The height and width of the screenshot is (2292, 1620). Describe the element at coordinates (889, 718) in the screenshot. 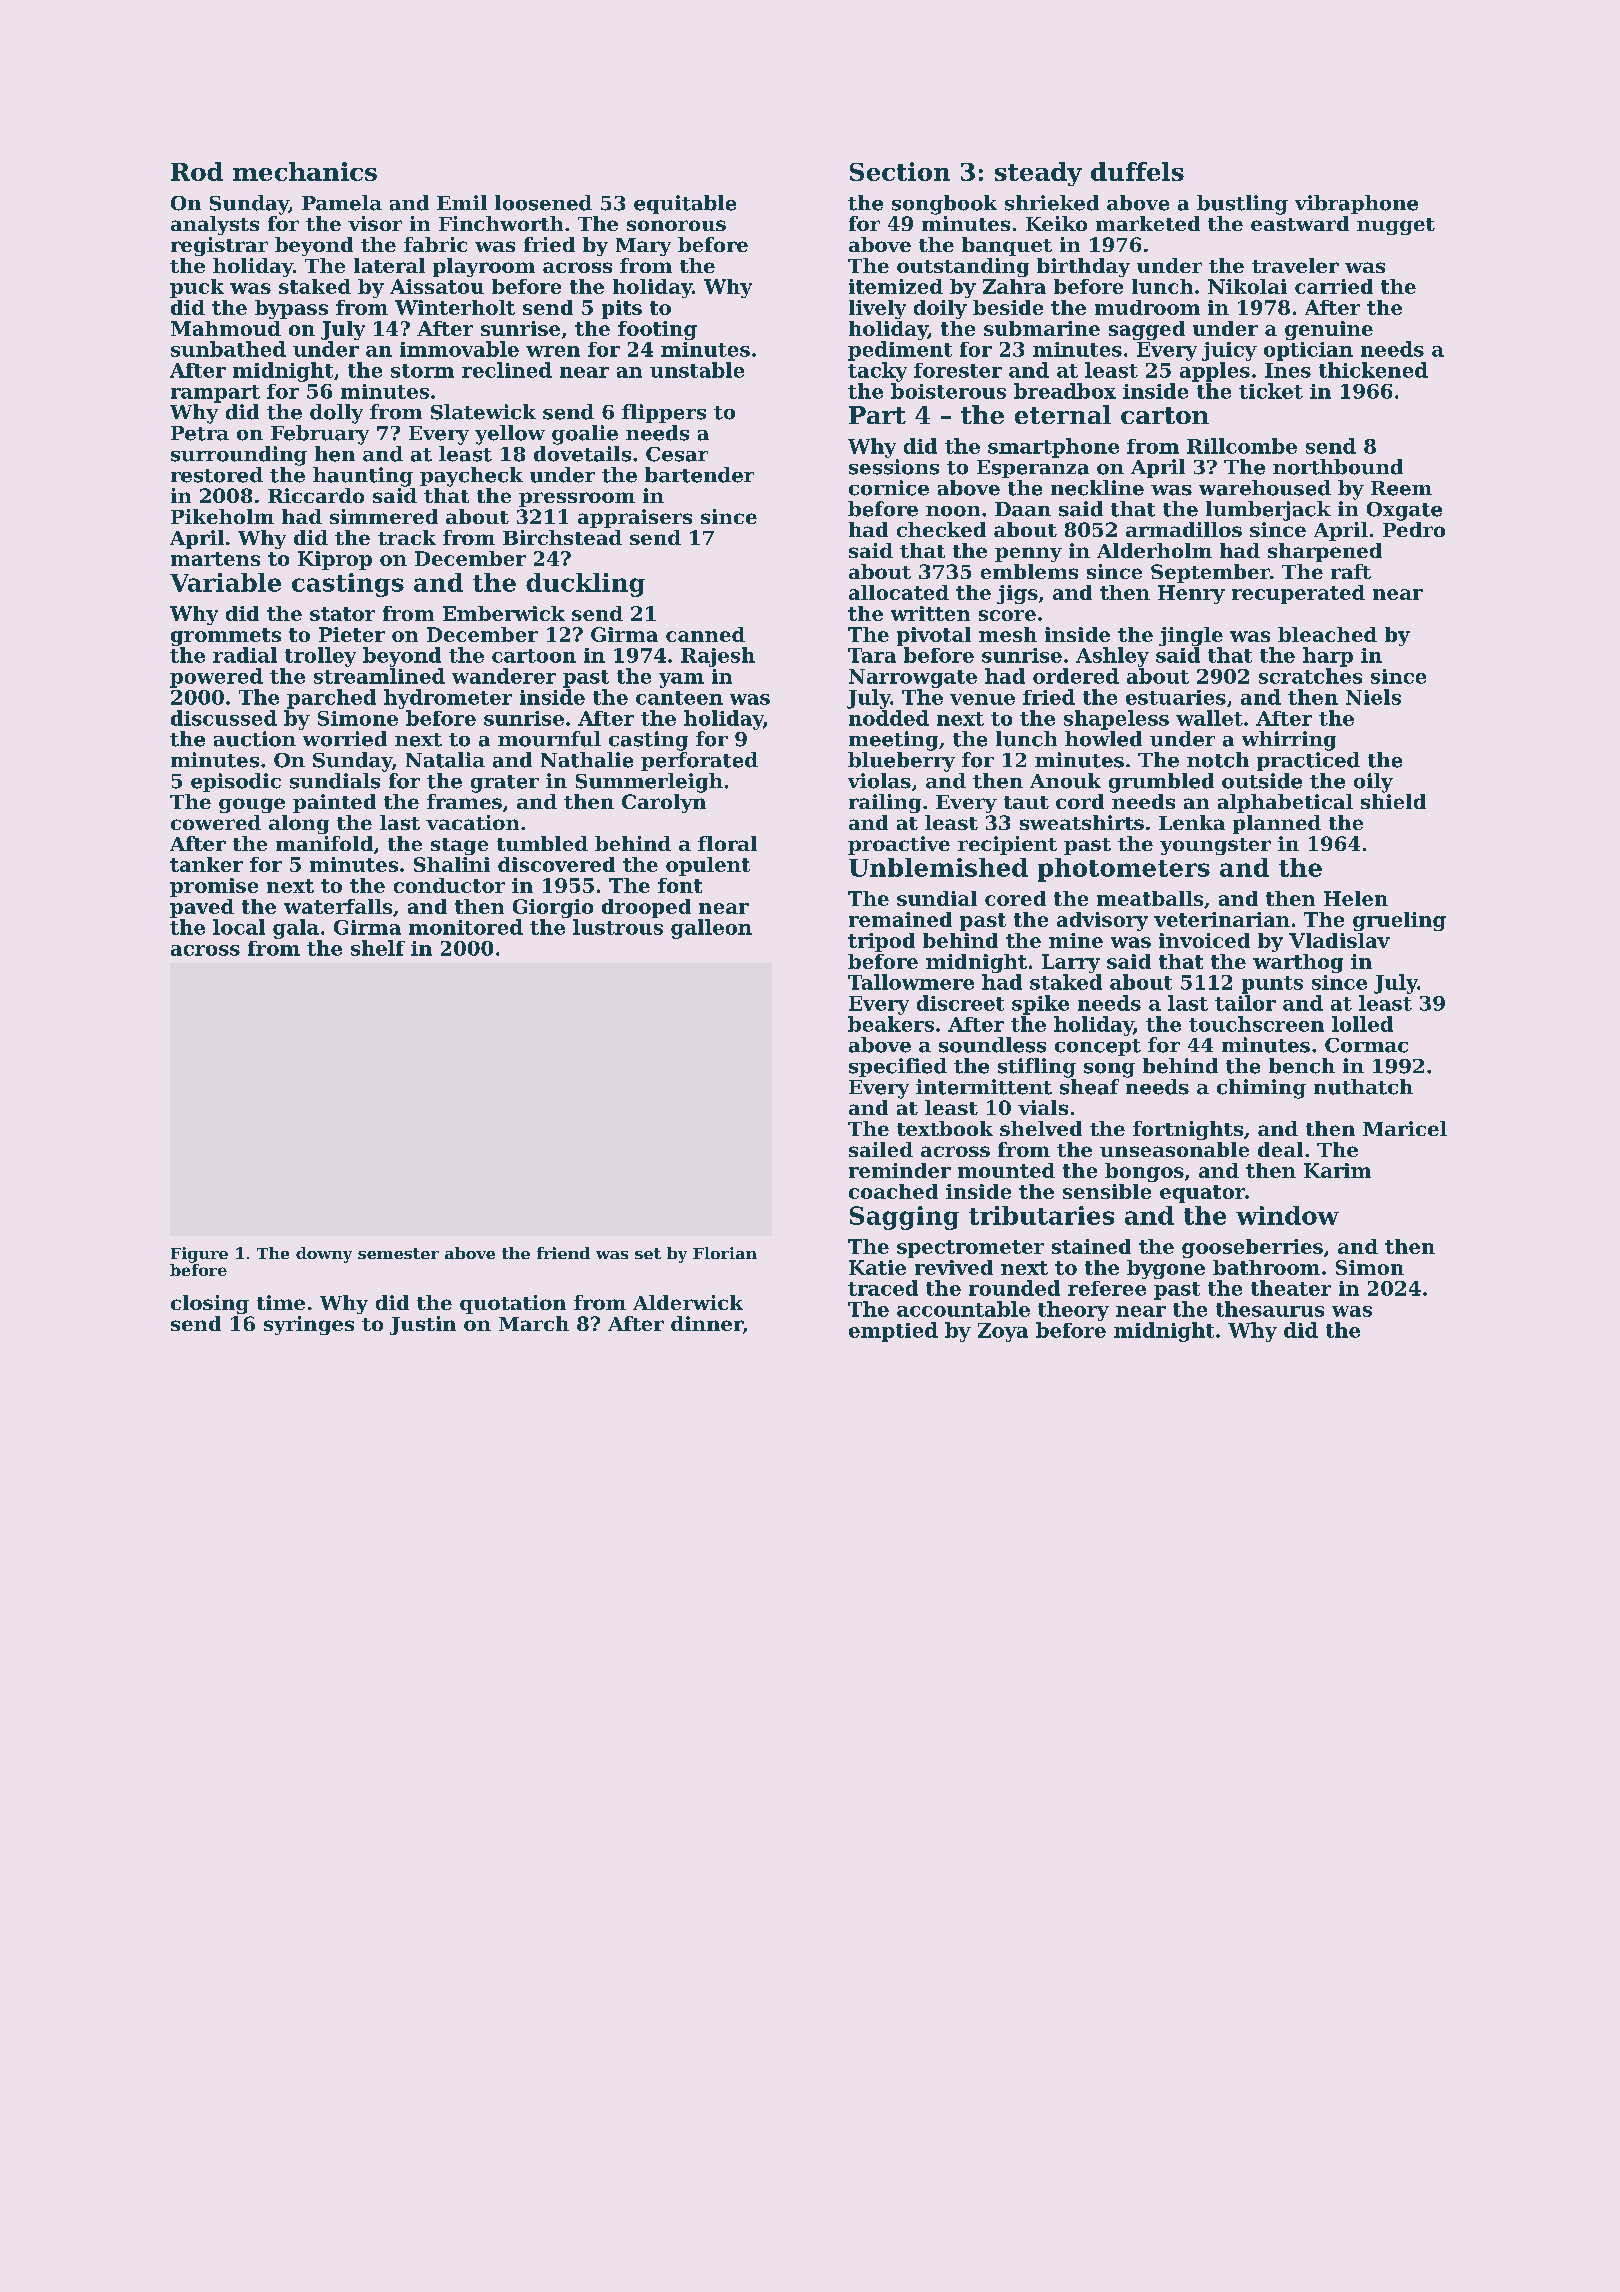

I see `nodded` at that location.
